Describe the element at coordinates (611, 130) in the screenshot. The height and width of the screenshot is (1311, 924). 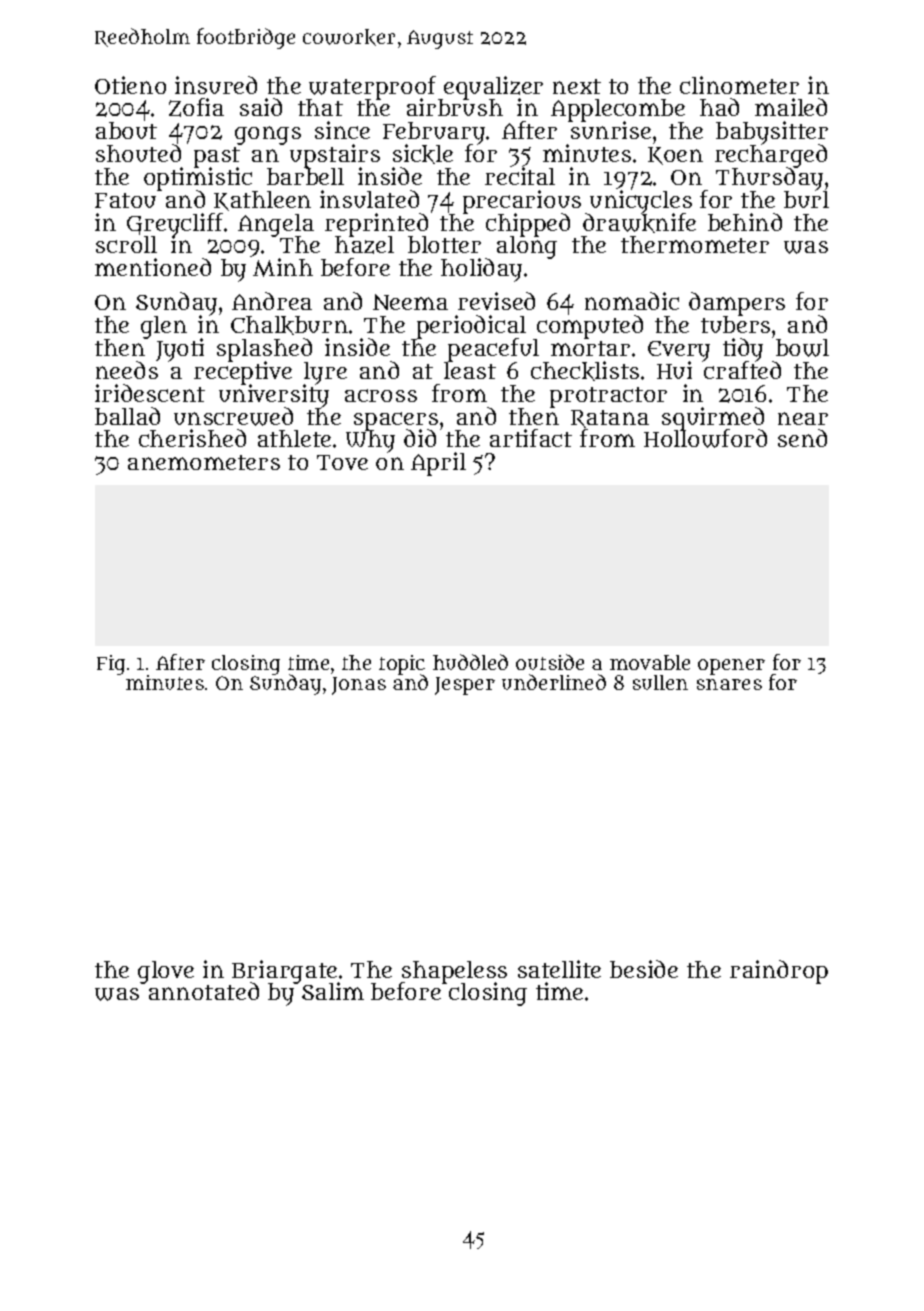
I see `sunrise` at that location.
